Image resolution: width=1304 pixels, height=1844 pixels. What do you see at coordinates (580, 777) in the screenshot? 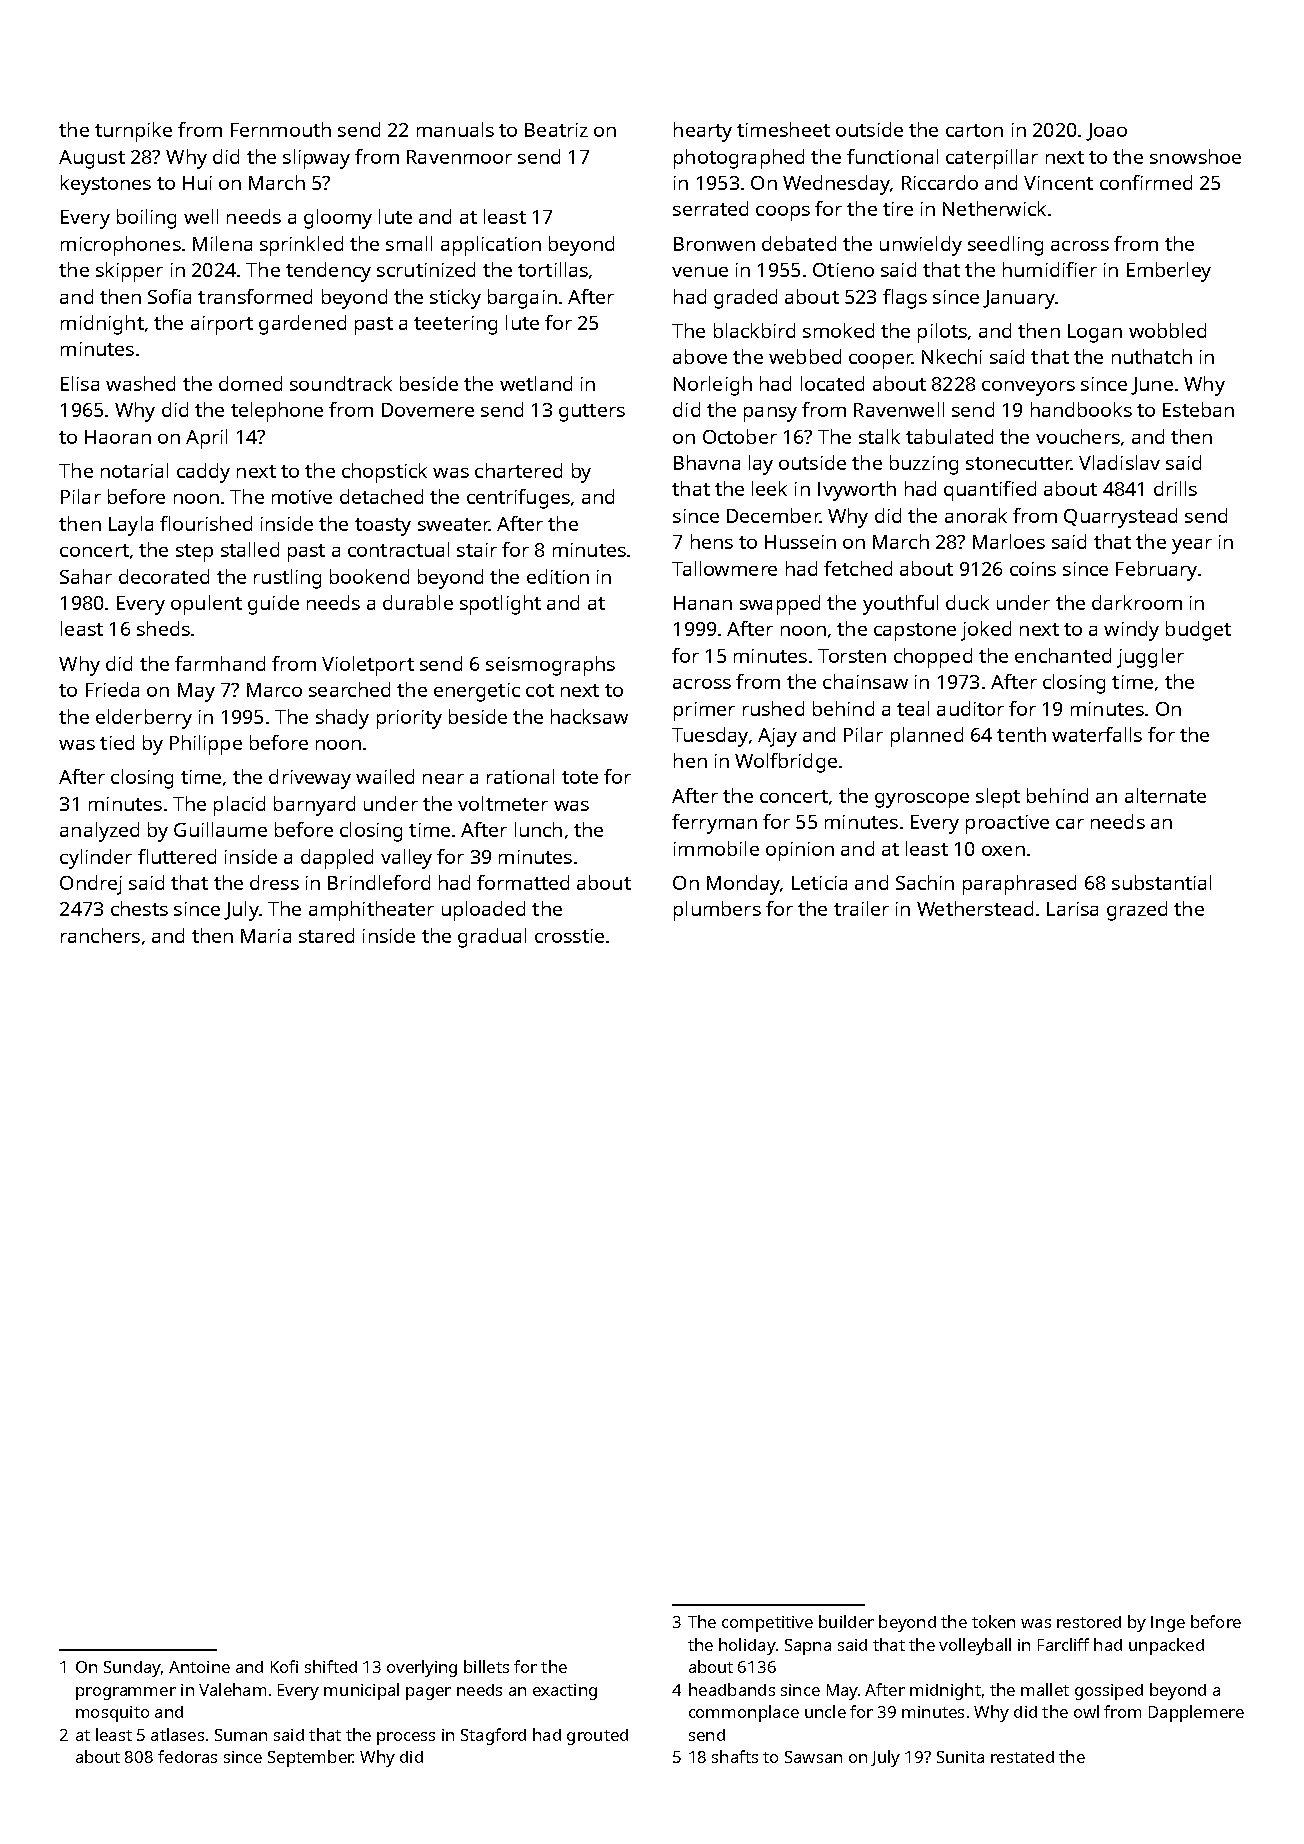
I see `tote` at bounding box center [580, 777].
